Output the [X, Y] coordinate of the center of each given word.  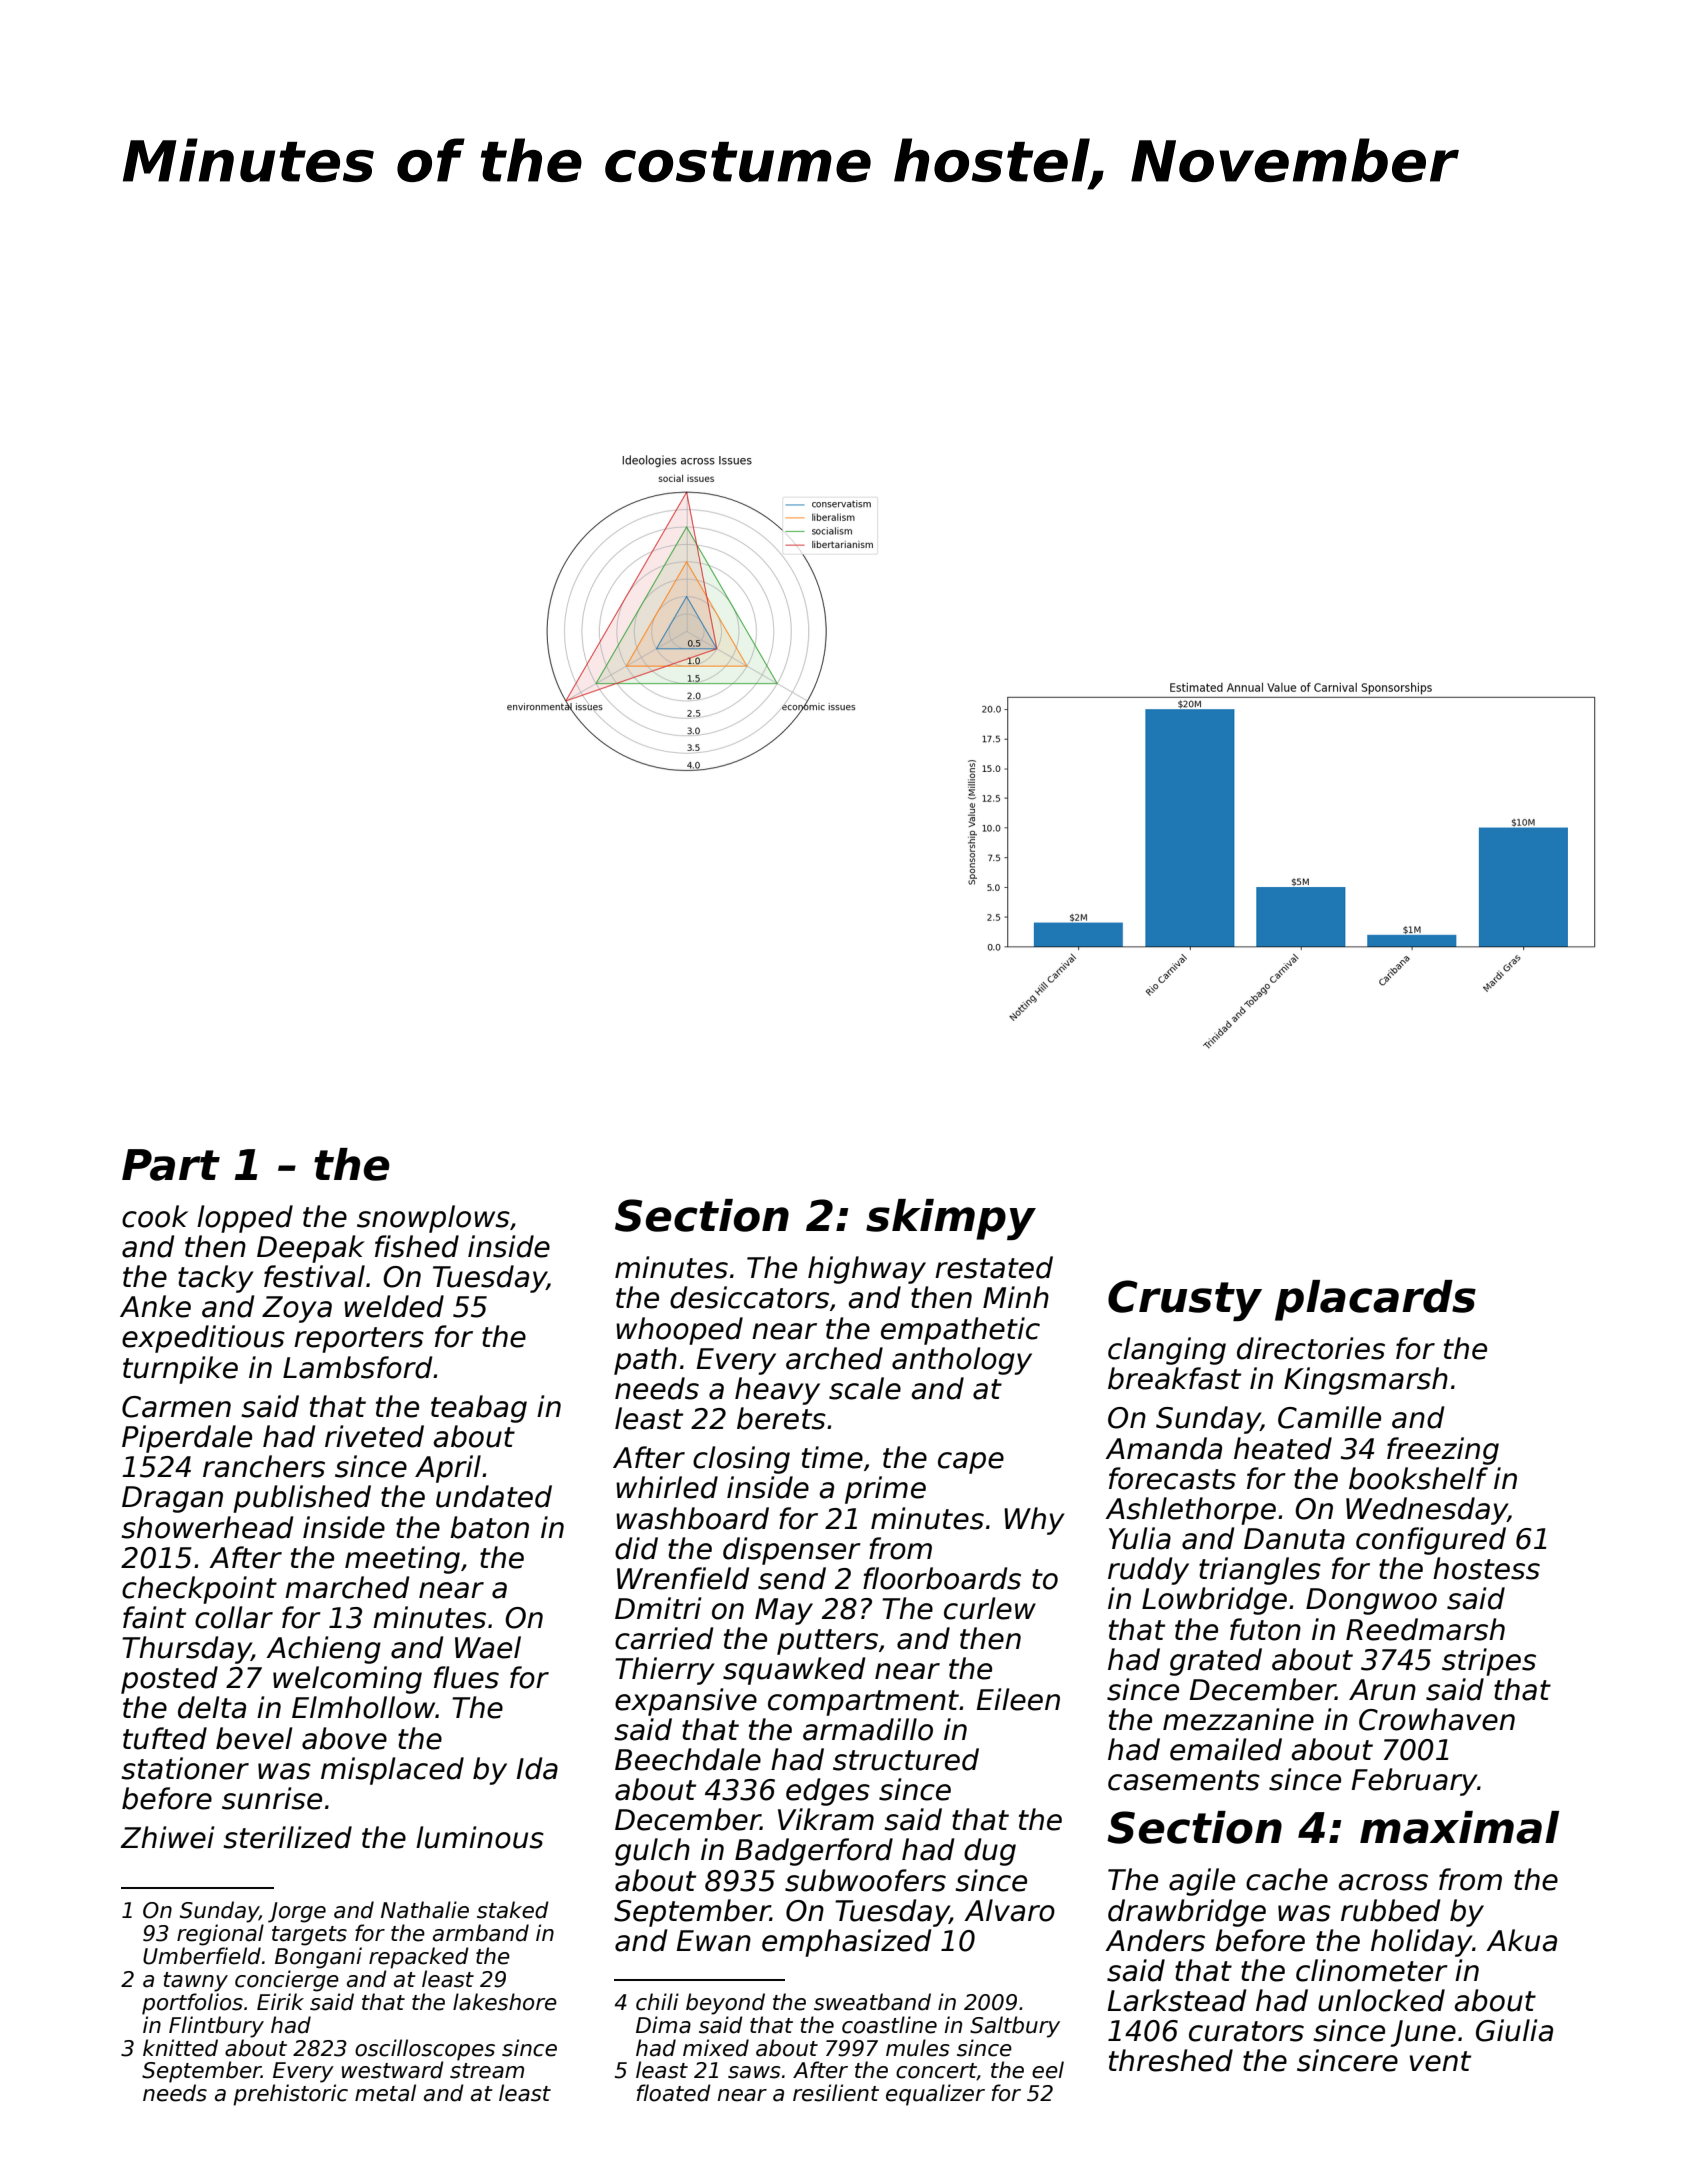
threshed [1171, 2060]
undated [494, 1496]
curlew [990, 1608]
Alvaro [1009, 1910]
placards [1375, 1300]
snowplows [433, 1219]
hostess [1486, 1568]
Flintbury [216, 2027]
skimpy [951, 1219]
